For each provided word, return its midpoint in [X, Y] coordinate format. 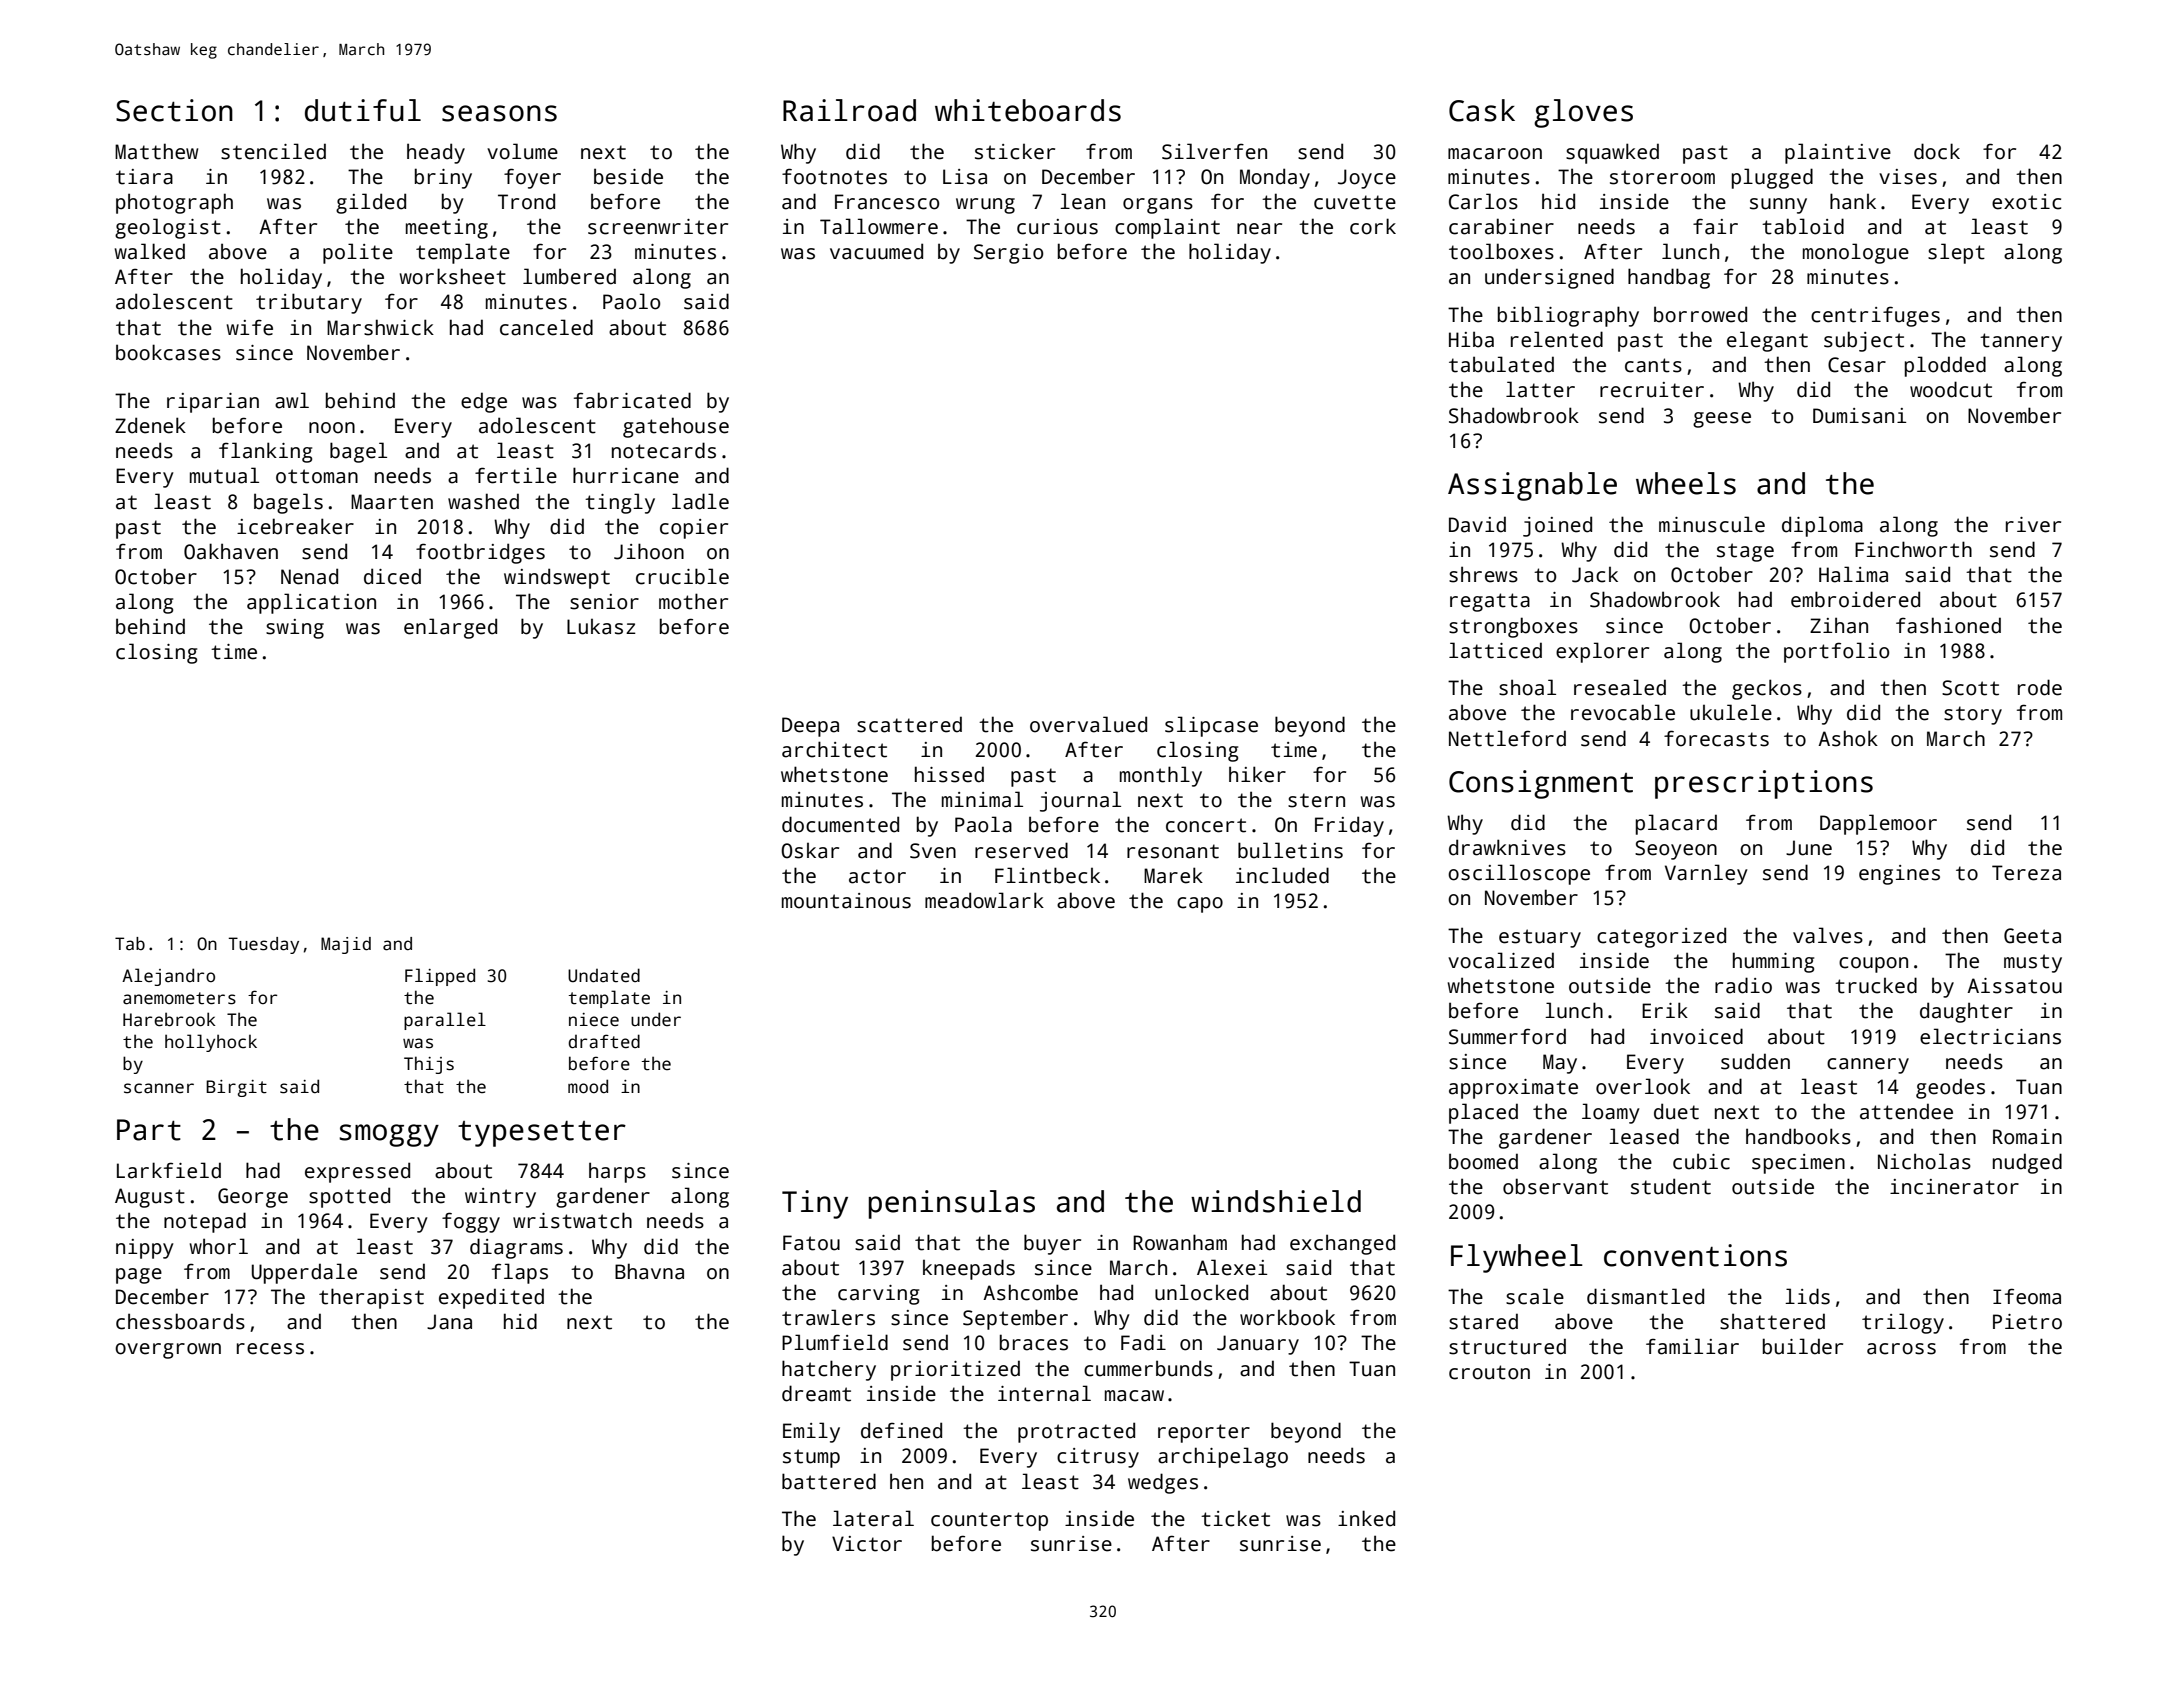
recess [270, 1349]
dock [1937, 151]
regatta [1490, 602]
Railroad [849, 110]
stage [1745, 552]
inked [1366, 1518]
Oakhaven [231, 551]
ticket [1235, 1519]
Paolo [631, 301]
